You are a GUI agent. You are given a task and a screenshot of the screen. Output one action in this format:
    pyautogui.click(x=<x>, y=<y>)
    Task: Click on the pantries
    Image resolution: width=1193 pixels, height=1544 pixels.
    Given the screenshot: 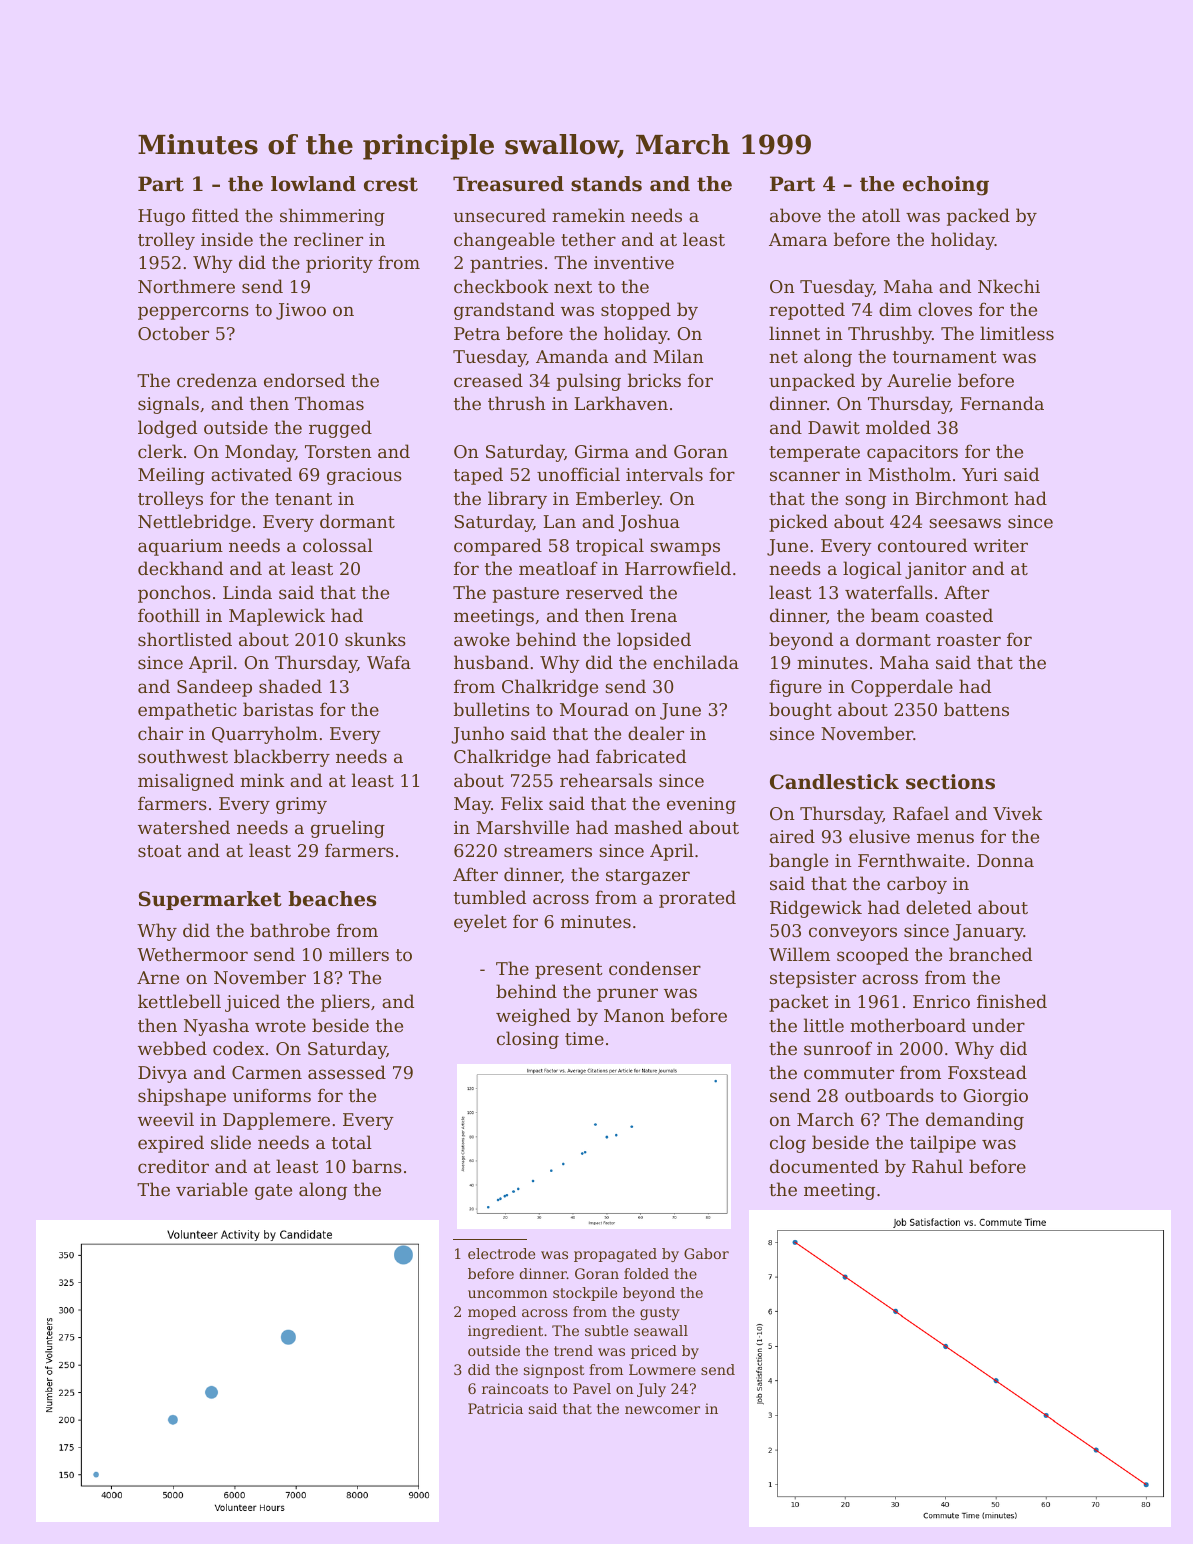 What is the action you would take?
    pyautogui.click(x=506, y=264)
